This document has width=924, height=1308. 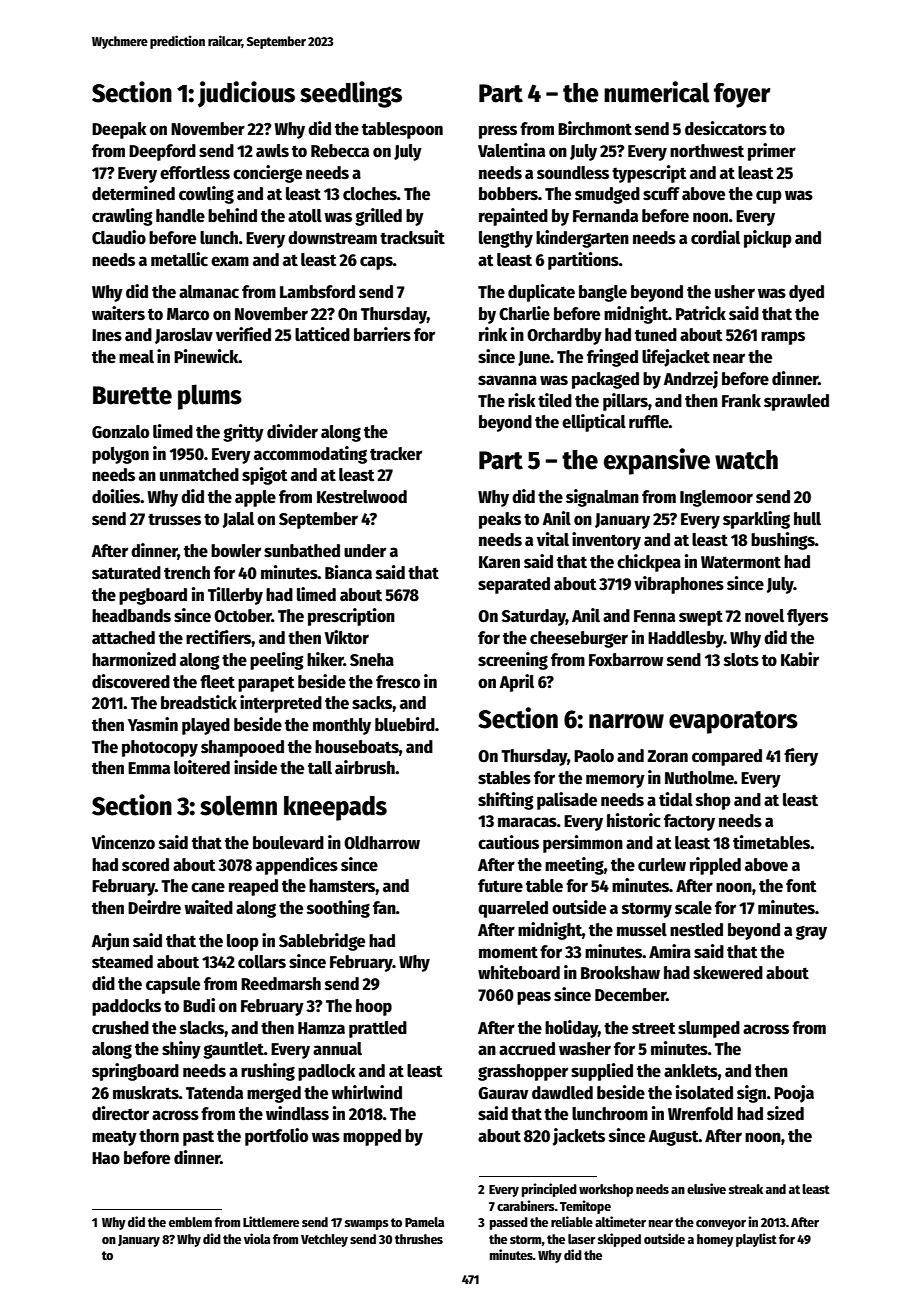 What do you see at coordinates (119, 130) in the document?
I see `Deepak` at bounding box center [119, 130].
